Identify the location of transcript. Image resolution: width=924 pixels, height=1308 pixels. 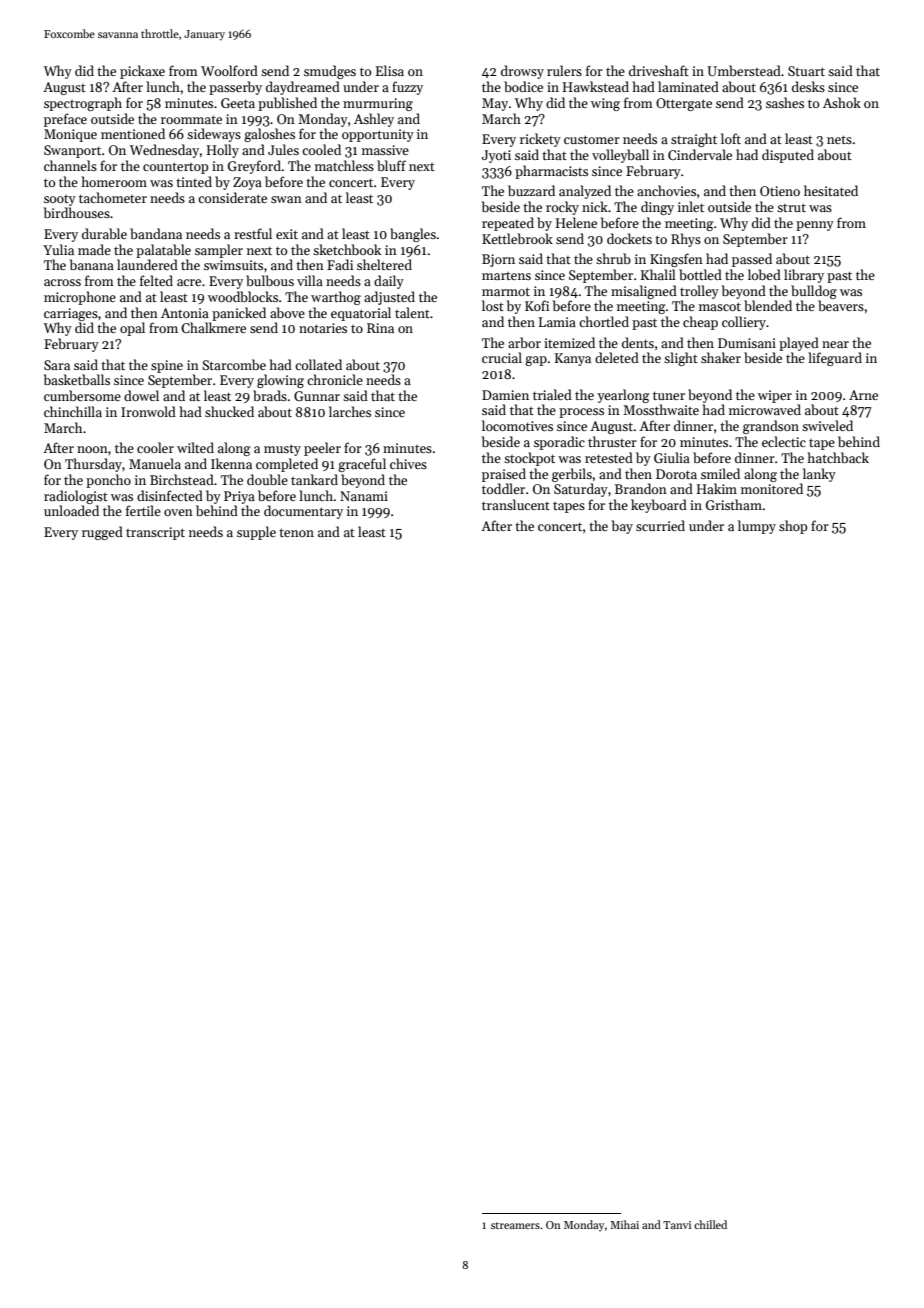
(155, 533).
